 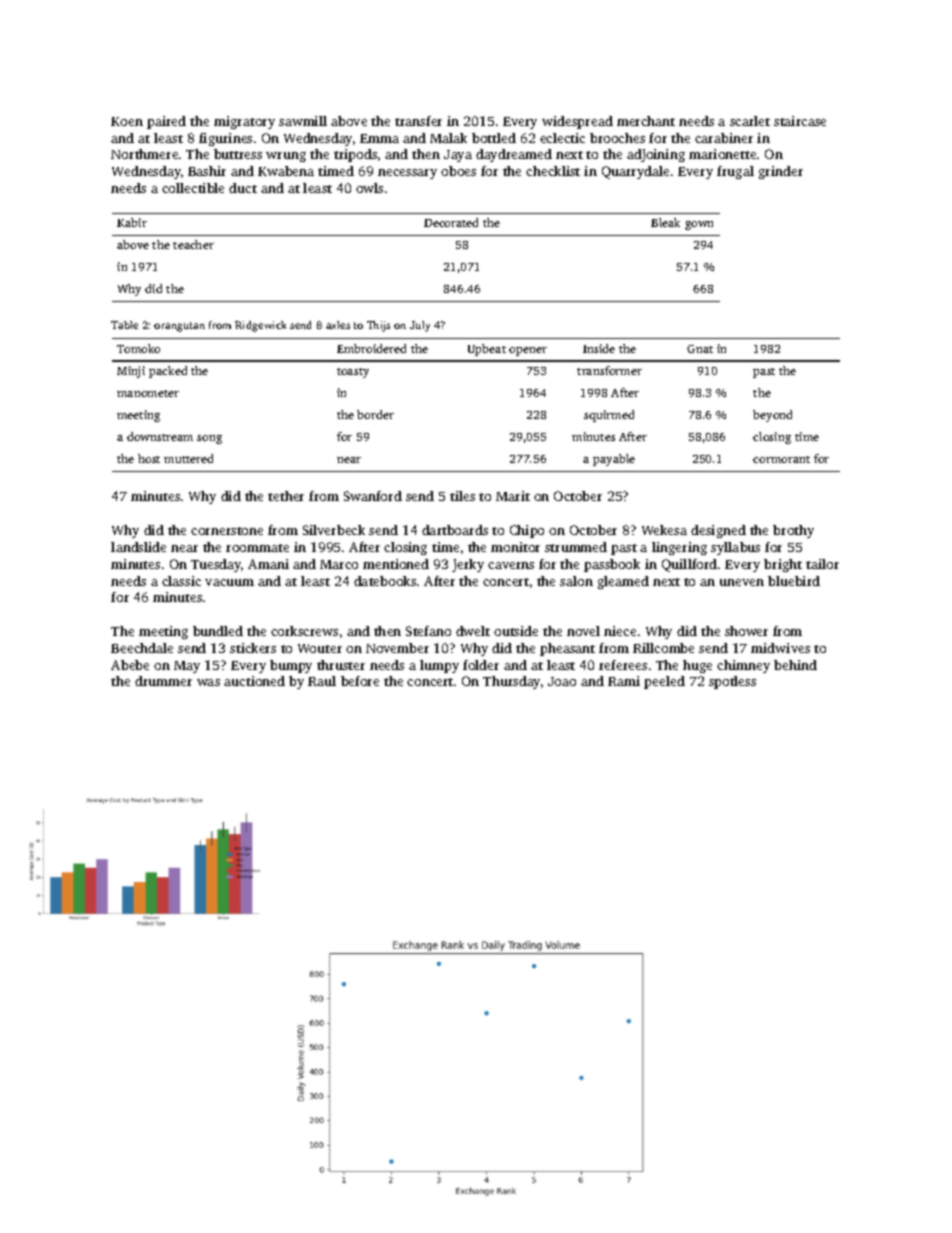 I want to click on drummer, so click(x=163, y=681).
